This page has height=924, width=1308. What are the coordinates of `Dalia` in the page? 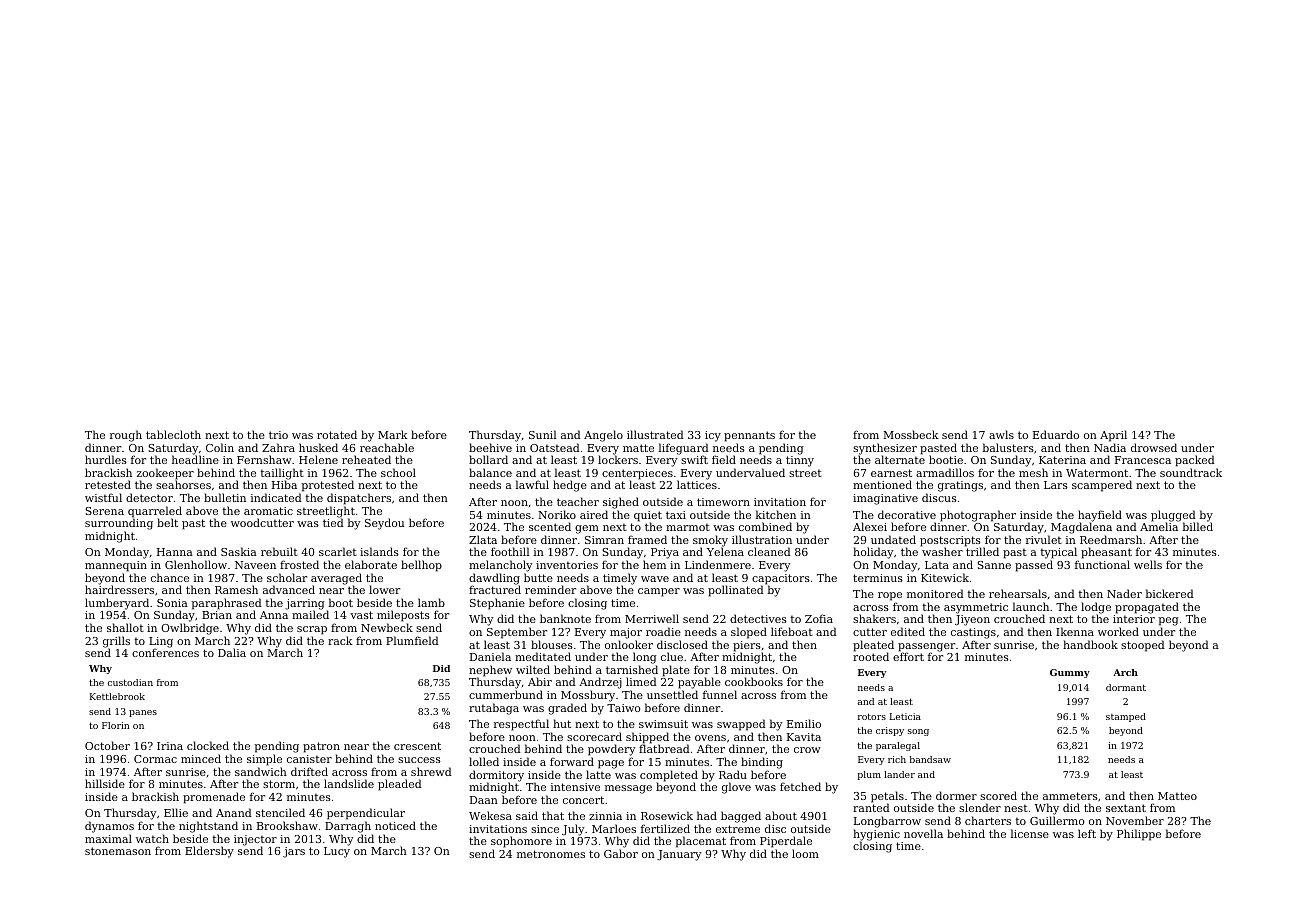 It's located at (232, 652).
